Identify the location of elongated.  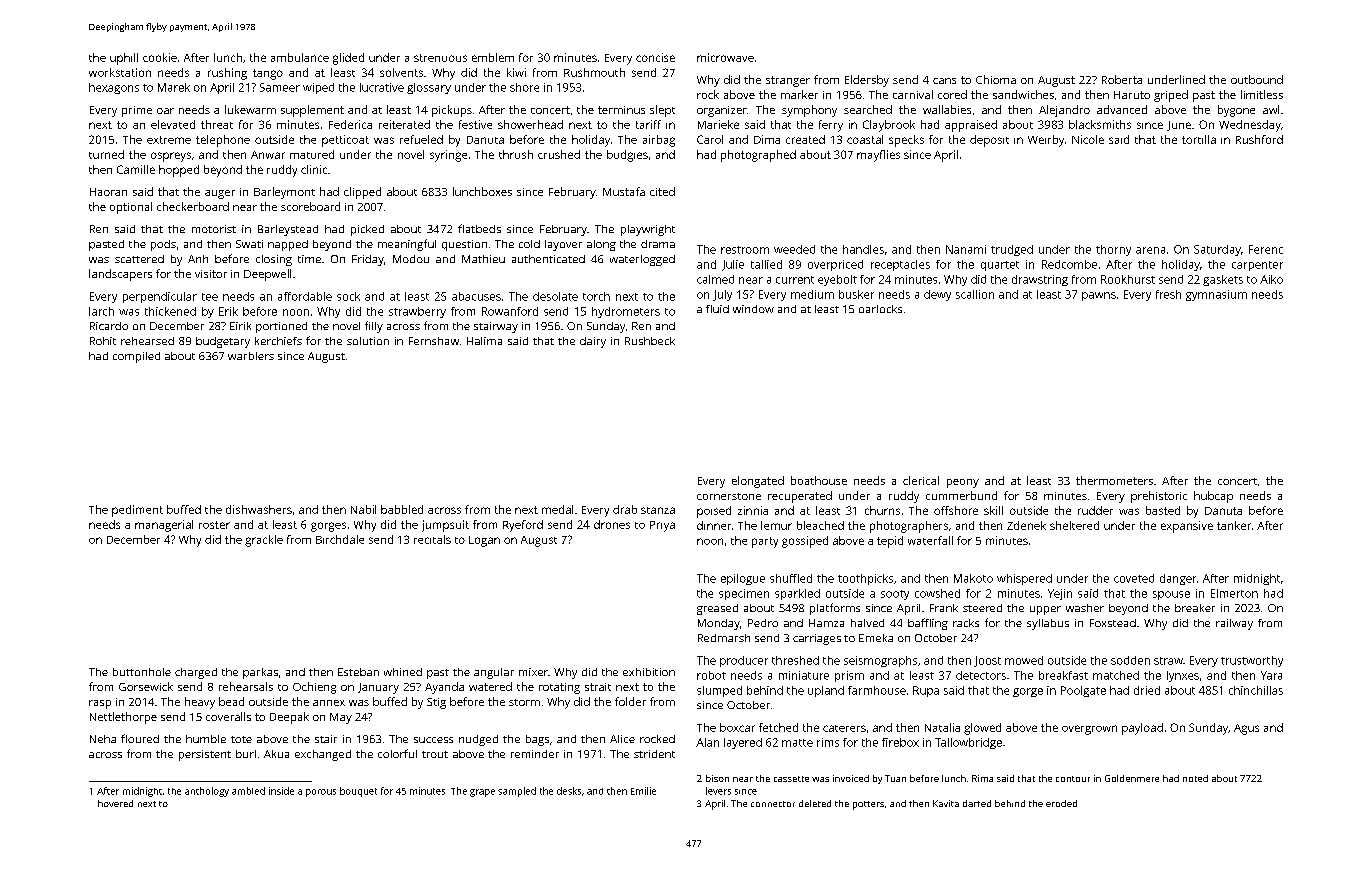
(758, 482).
